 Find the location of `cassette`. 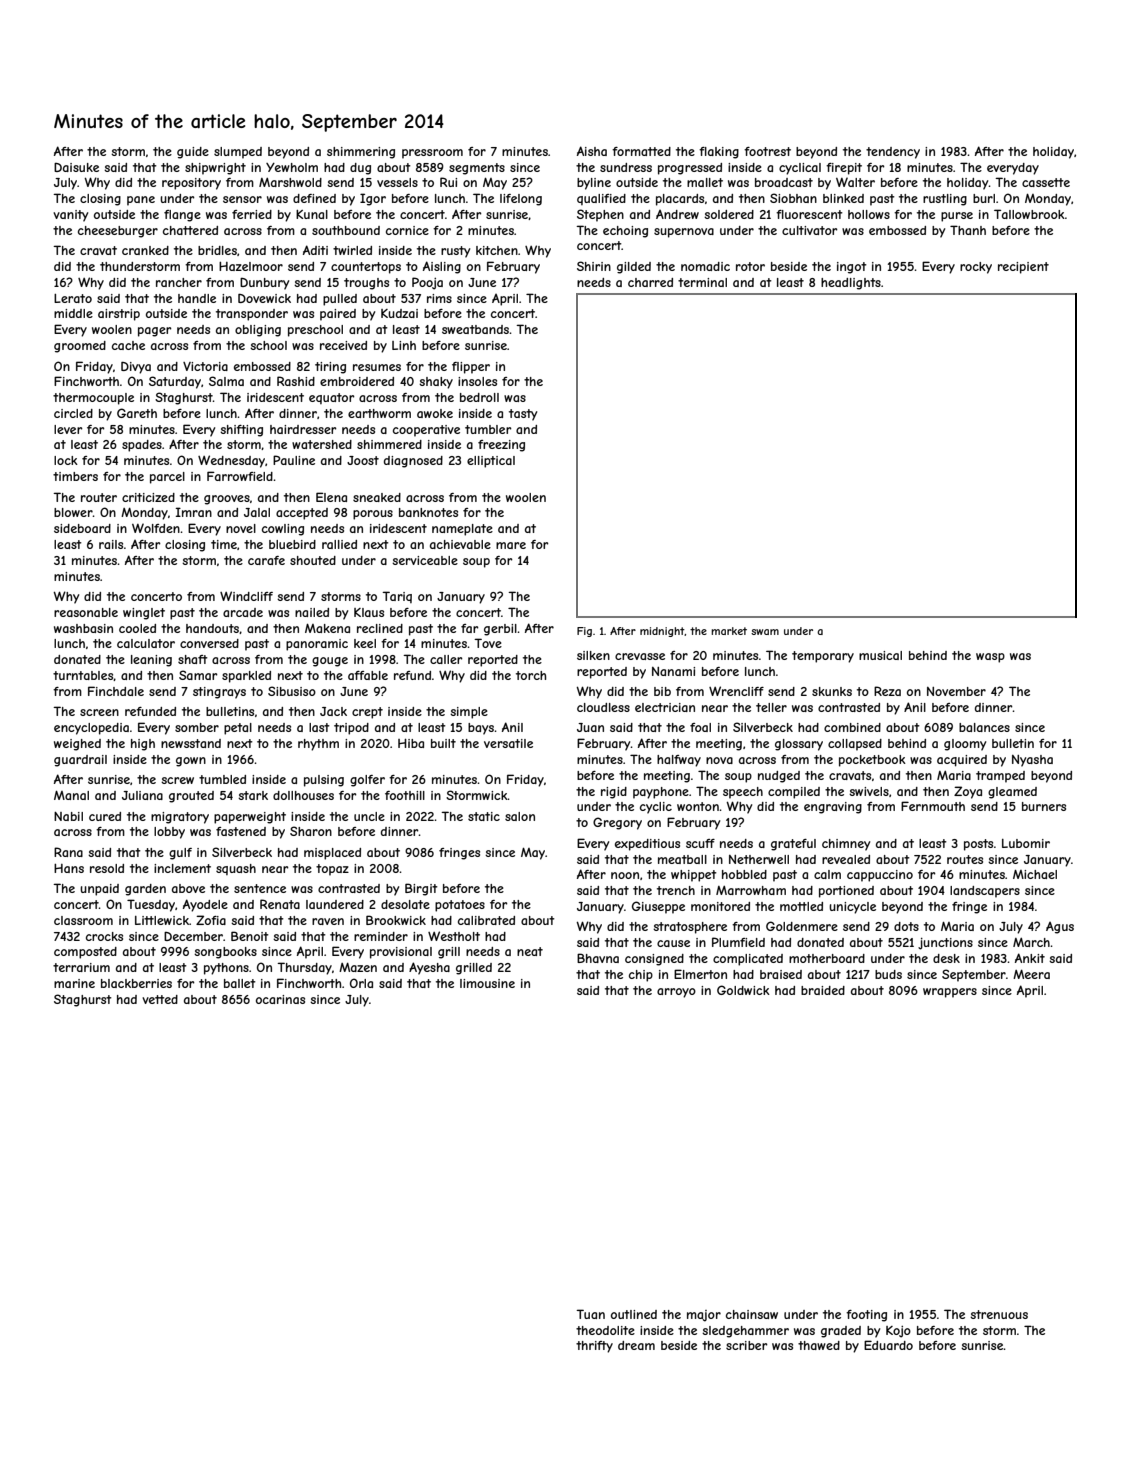

cassette is located at coordinates (1046, 182).
